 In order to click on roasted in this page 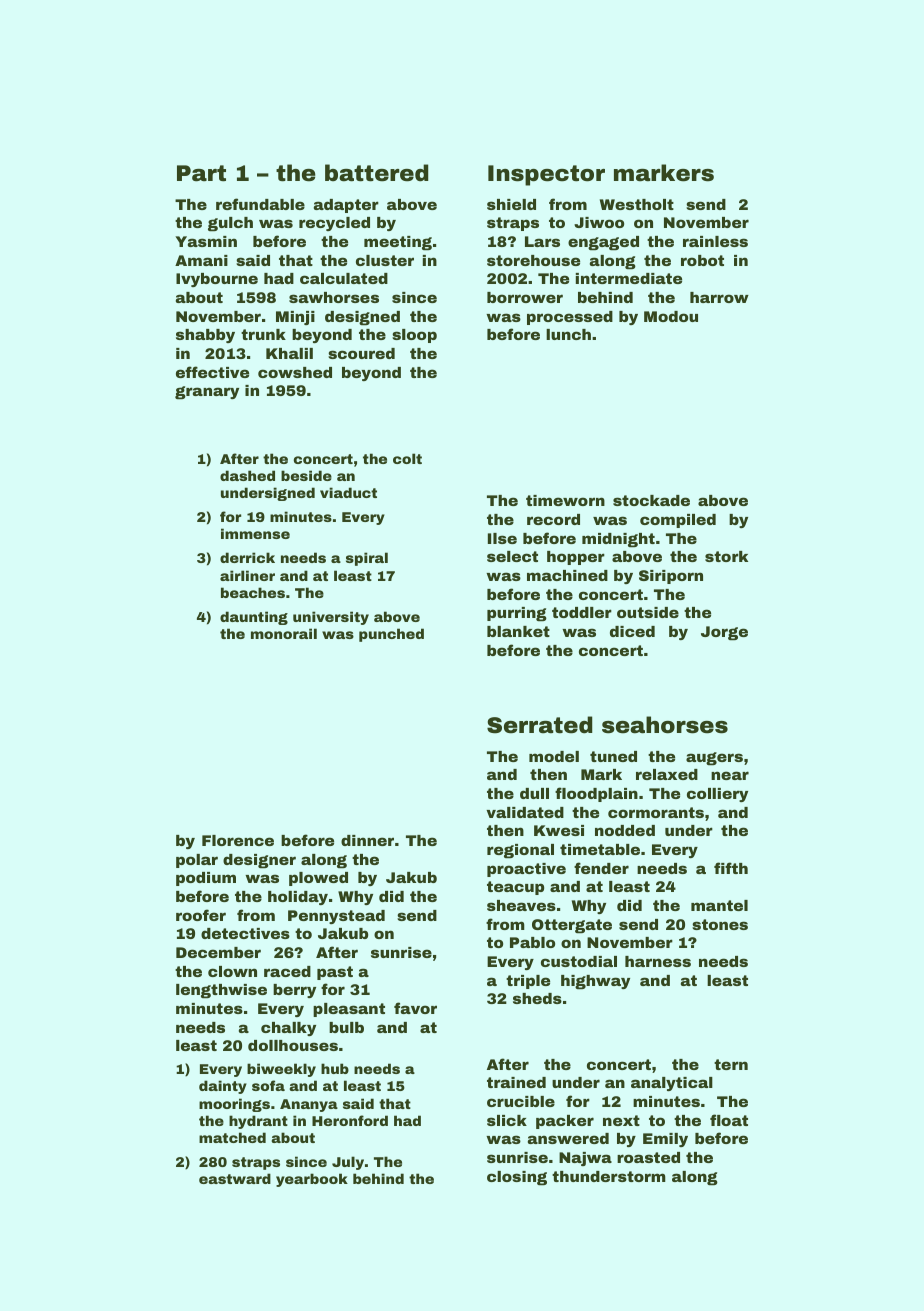, I will do `click(648, 1157)`.
